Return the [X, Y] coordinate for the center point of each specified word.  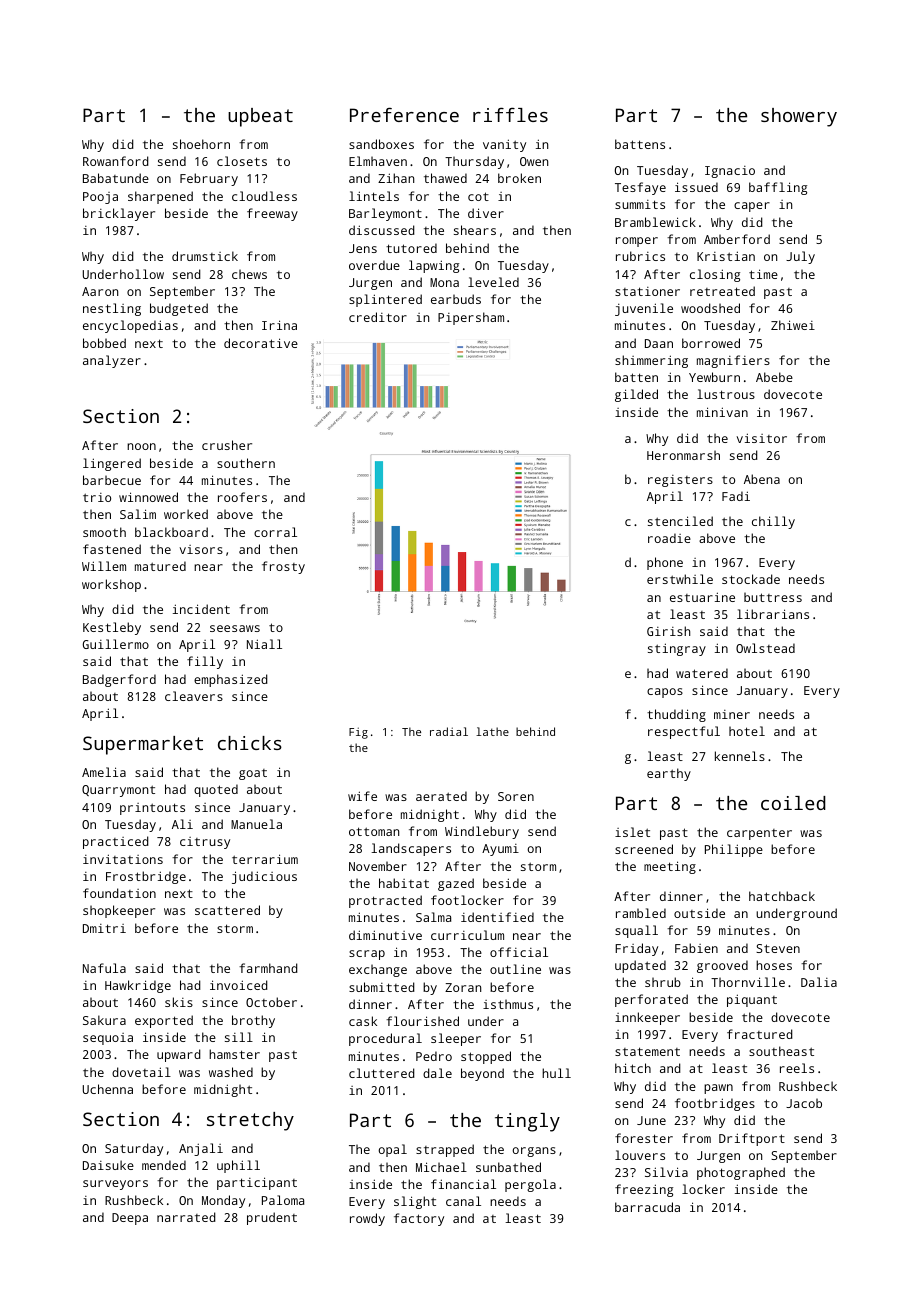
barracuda [647, 1207]
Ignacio [730, 172]
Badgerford [119, 680]
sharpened [160, 197]
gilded [636, 395]
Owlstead [765, 648]
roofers [242, 497]
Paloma [283, 1200]
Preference [404, 115]
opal [392, 1150]
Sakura [104, 1020]
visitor [761, 438]
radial [449, 731]
